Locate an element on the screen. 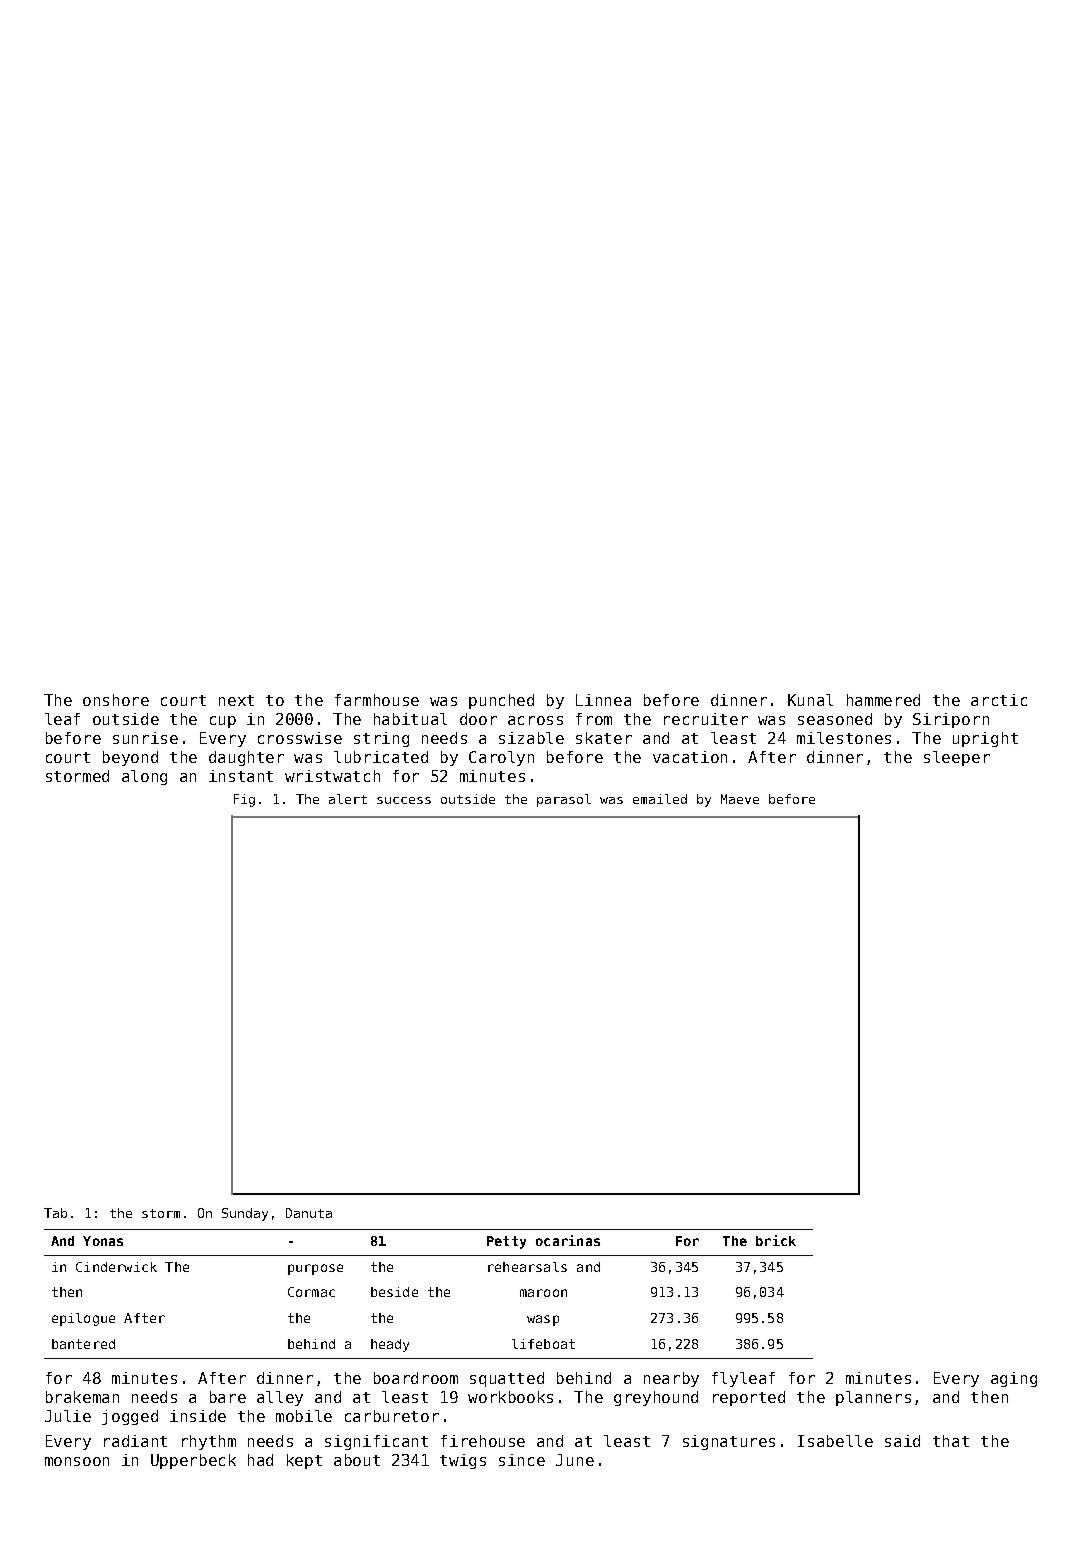 The width and height of the screenshot is (1091, 1543). onshore is located at coordinates (116, 700).
